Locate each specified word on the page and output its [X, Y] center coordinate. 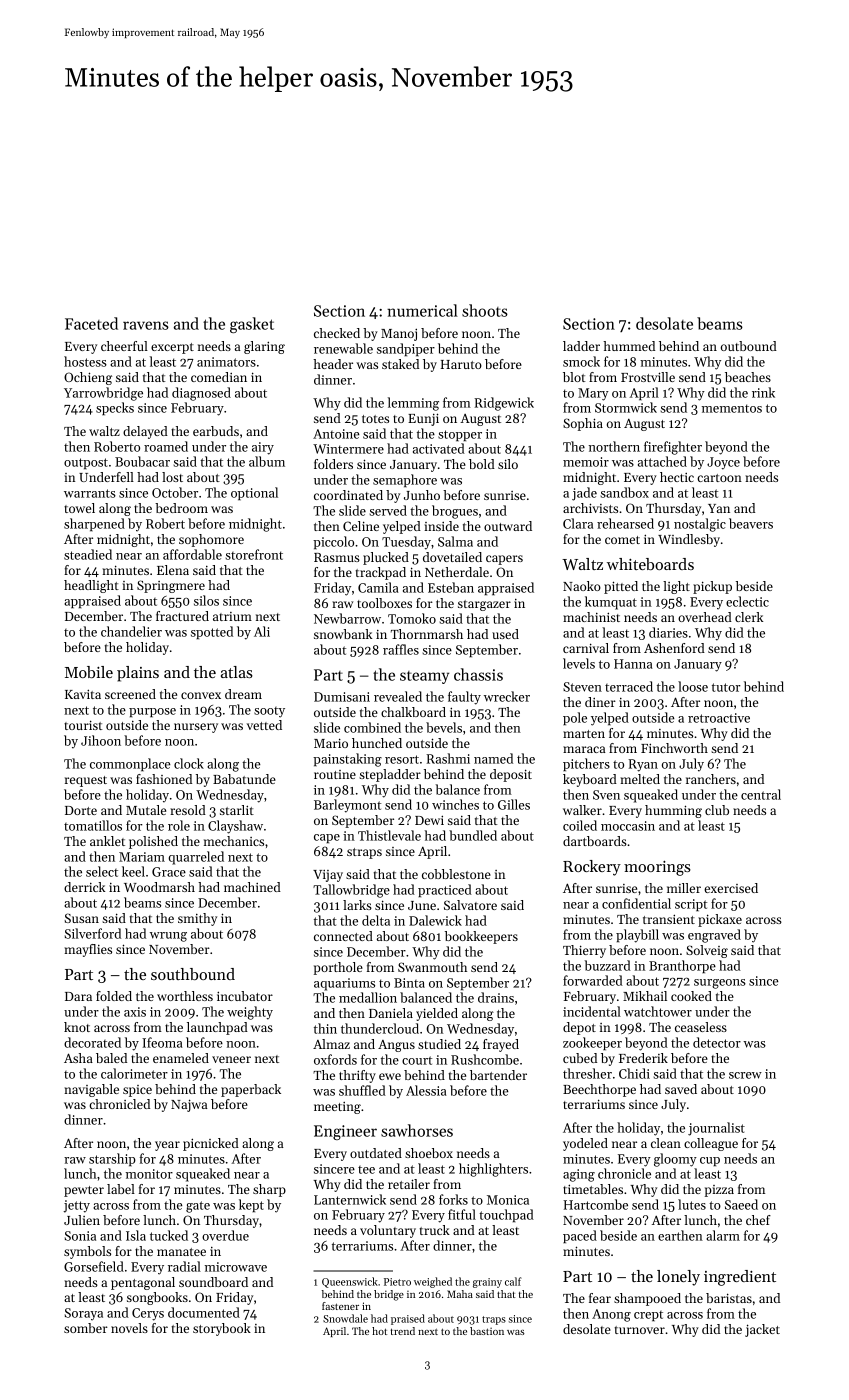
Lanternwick [350, 1199]
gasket [252, 325]
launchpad [217, 1028]
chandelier [131, 631]
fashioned [164, 779]
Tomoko [412, 618]
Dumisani [342, 697]
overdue [225, 1235]
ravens [146, 325]
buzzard [608, 965]
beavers [751, 523]
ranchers [711, 779]
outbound [749, 346]
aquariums [344, 984]
